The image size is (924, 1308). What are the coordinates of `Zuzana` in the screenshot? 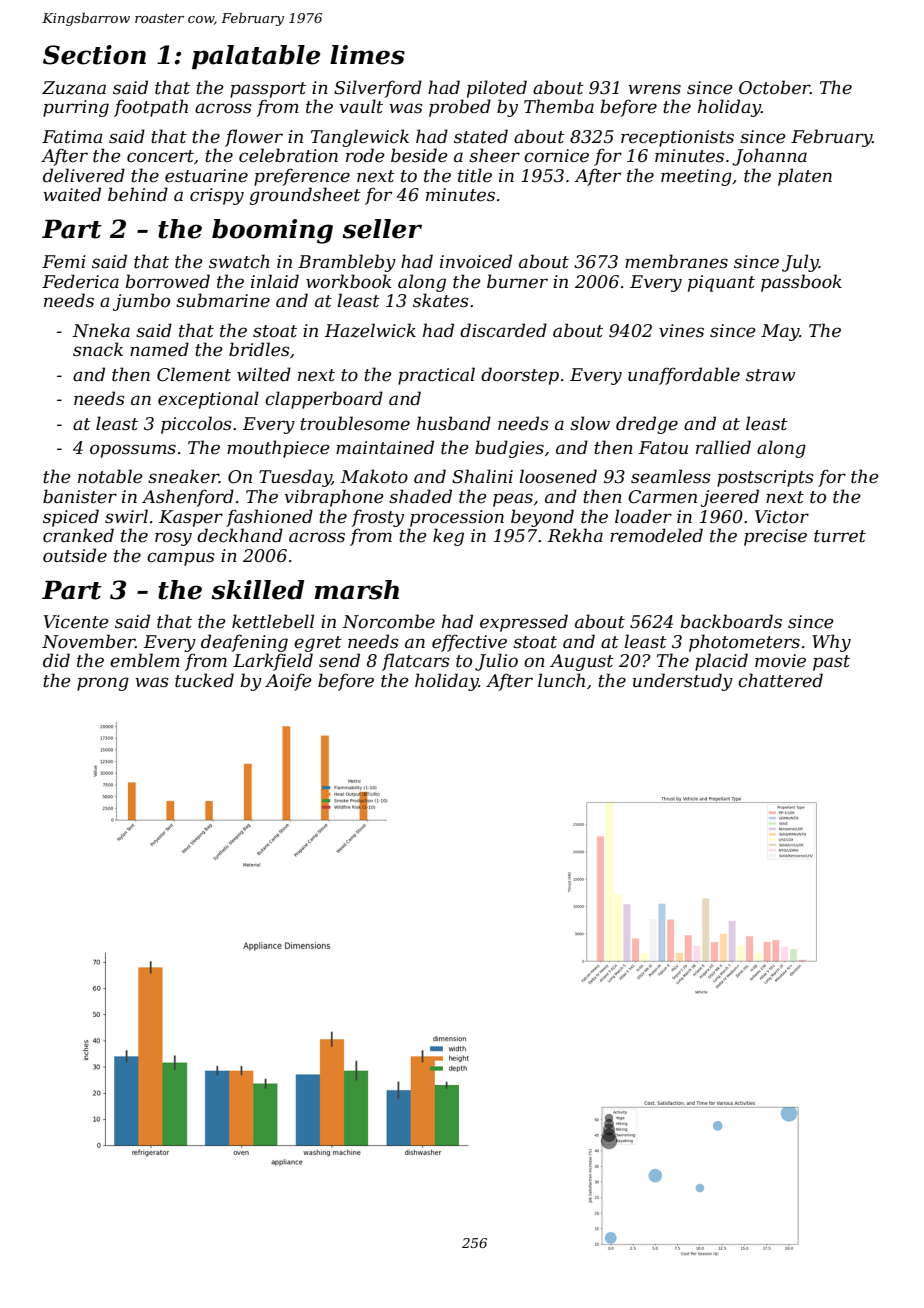 It's located at (74, 88).
